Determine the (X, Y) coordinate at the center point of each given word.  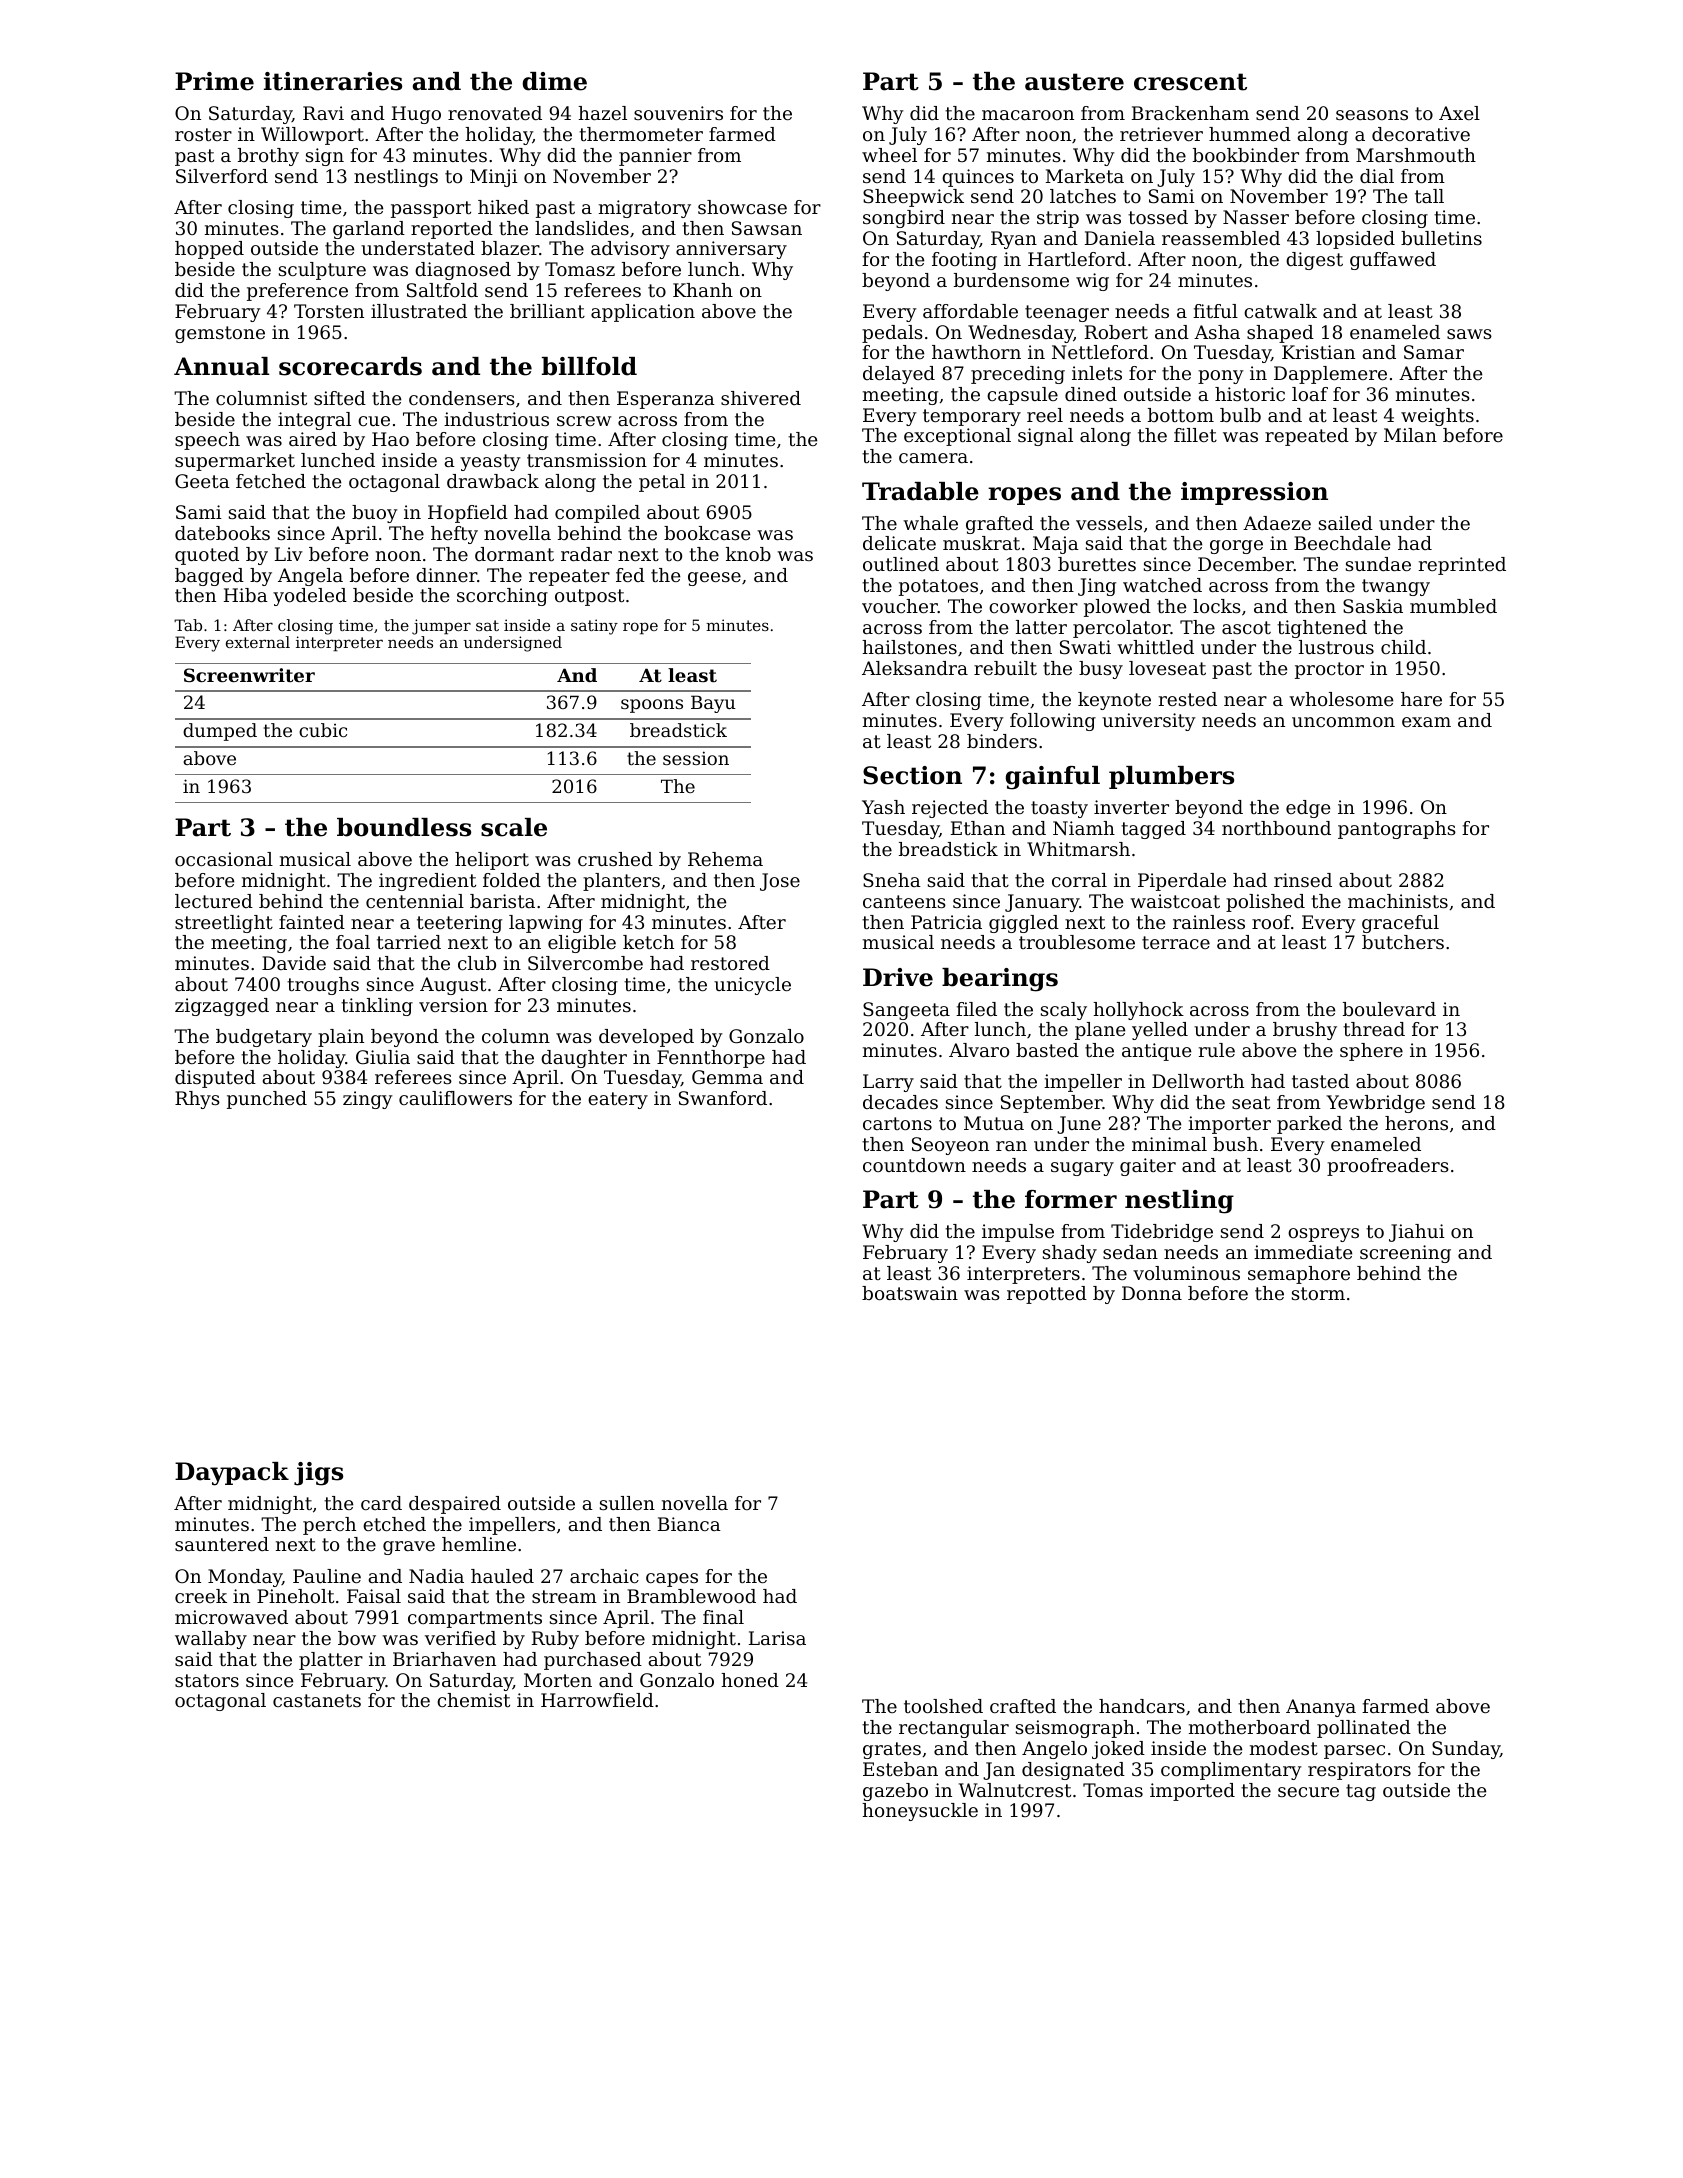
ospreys (1323, 1235)
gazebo (895, 1792)
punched (267, 1100)
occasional (224, 859)
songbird (904, 219)
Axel (1459, 113)
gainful (1053, 778)
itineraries (333, 81)
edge (1308, 809)
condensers (462, 398)
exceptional (957, 437)
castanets (317, 1700)
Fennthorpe (711, 1059)
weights (1437, 417)
